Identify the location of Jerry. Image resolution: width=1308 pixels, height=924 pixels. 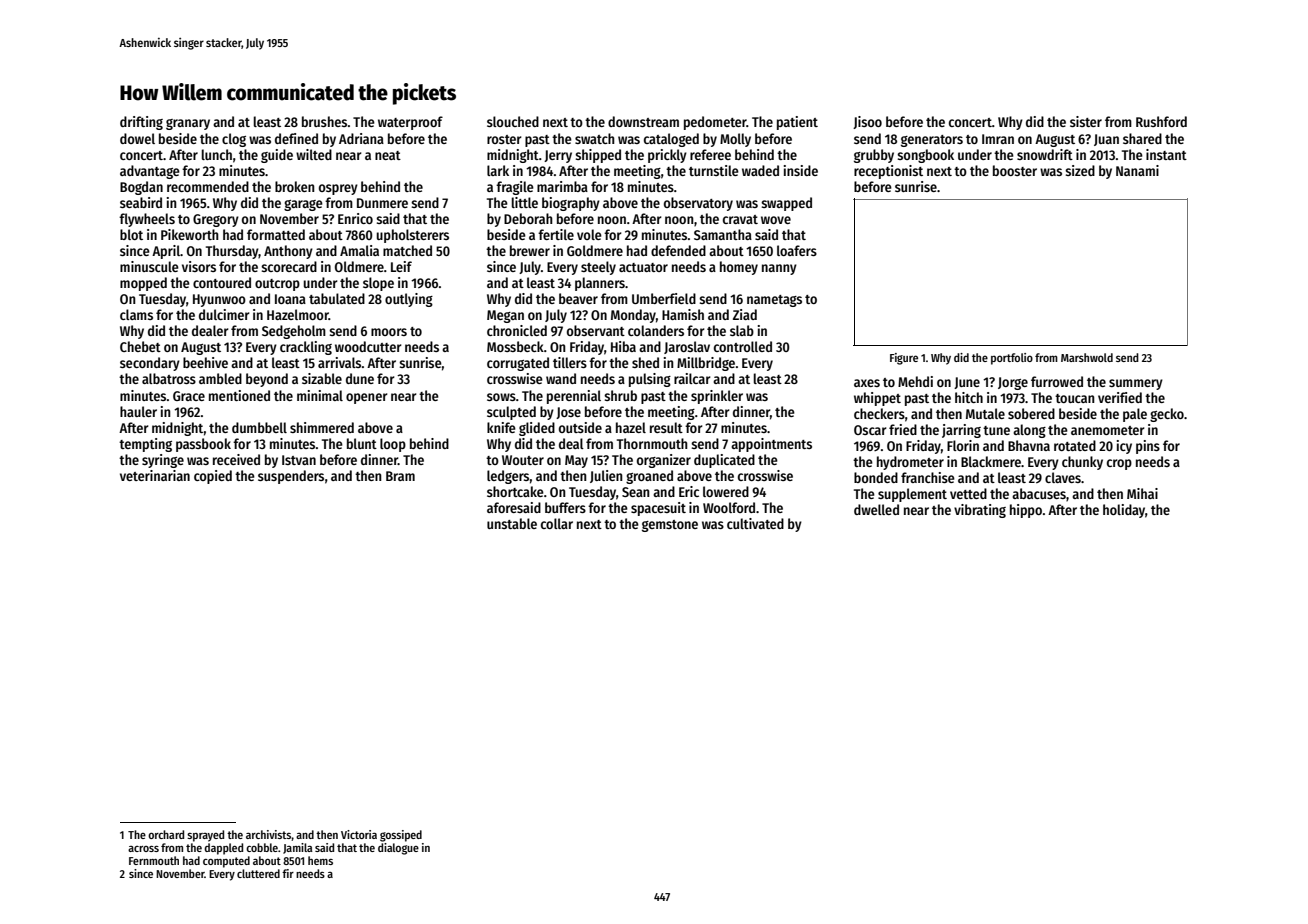
(558, 156).
